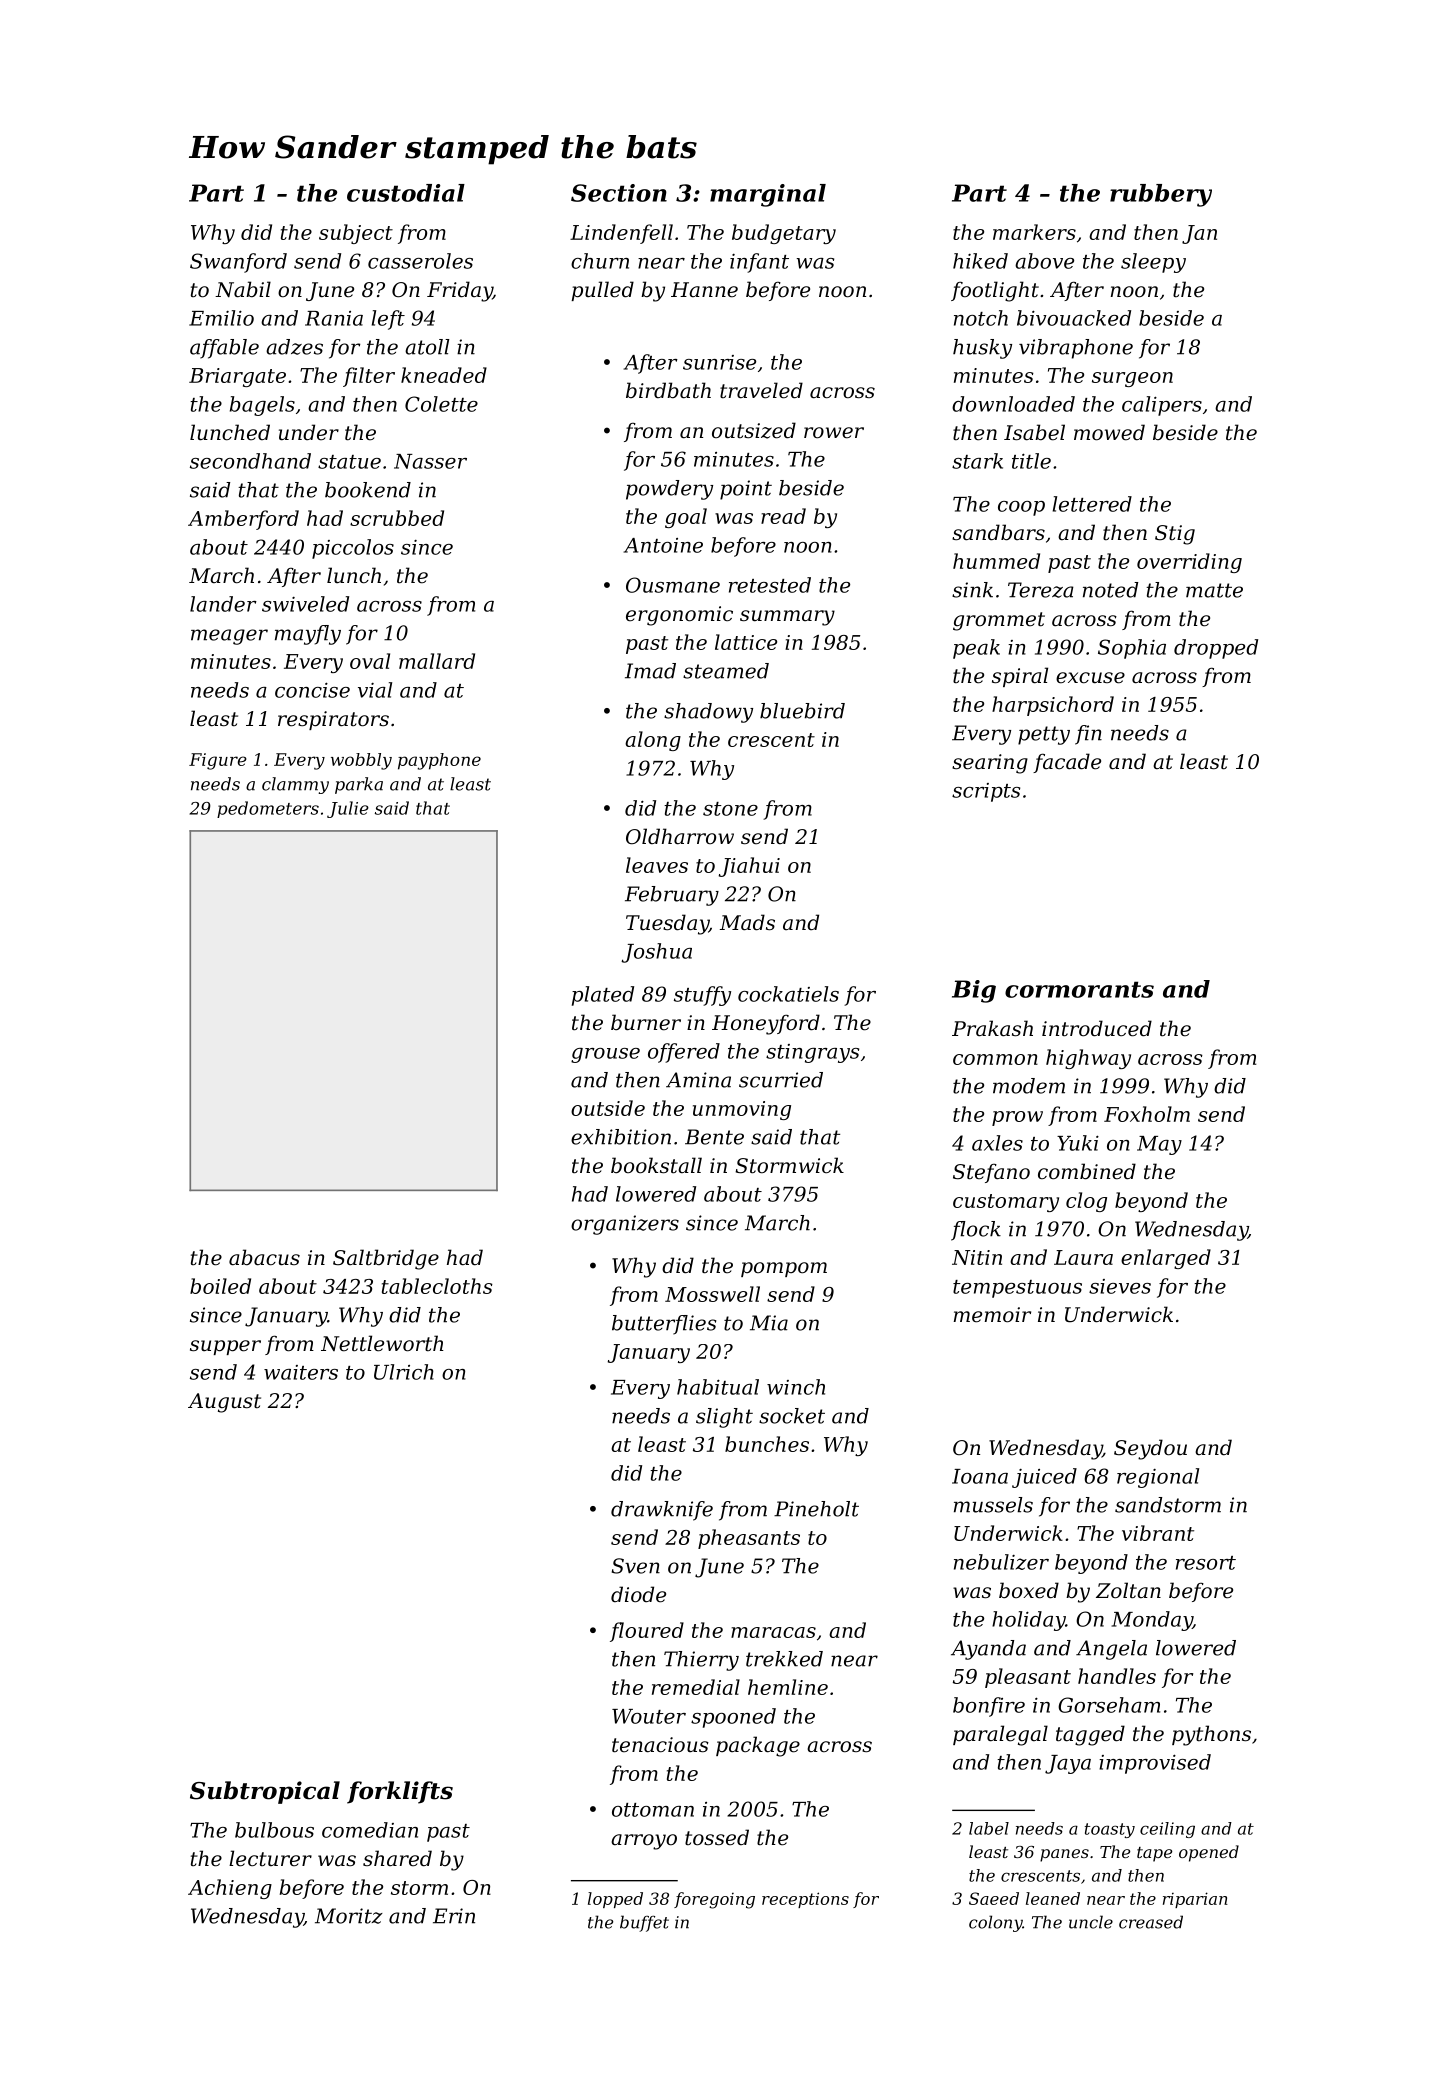  Describe the element at coordinates (1161, 195) in the screenshot. I see `rubbery` at that location.
